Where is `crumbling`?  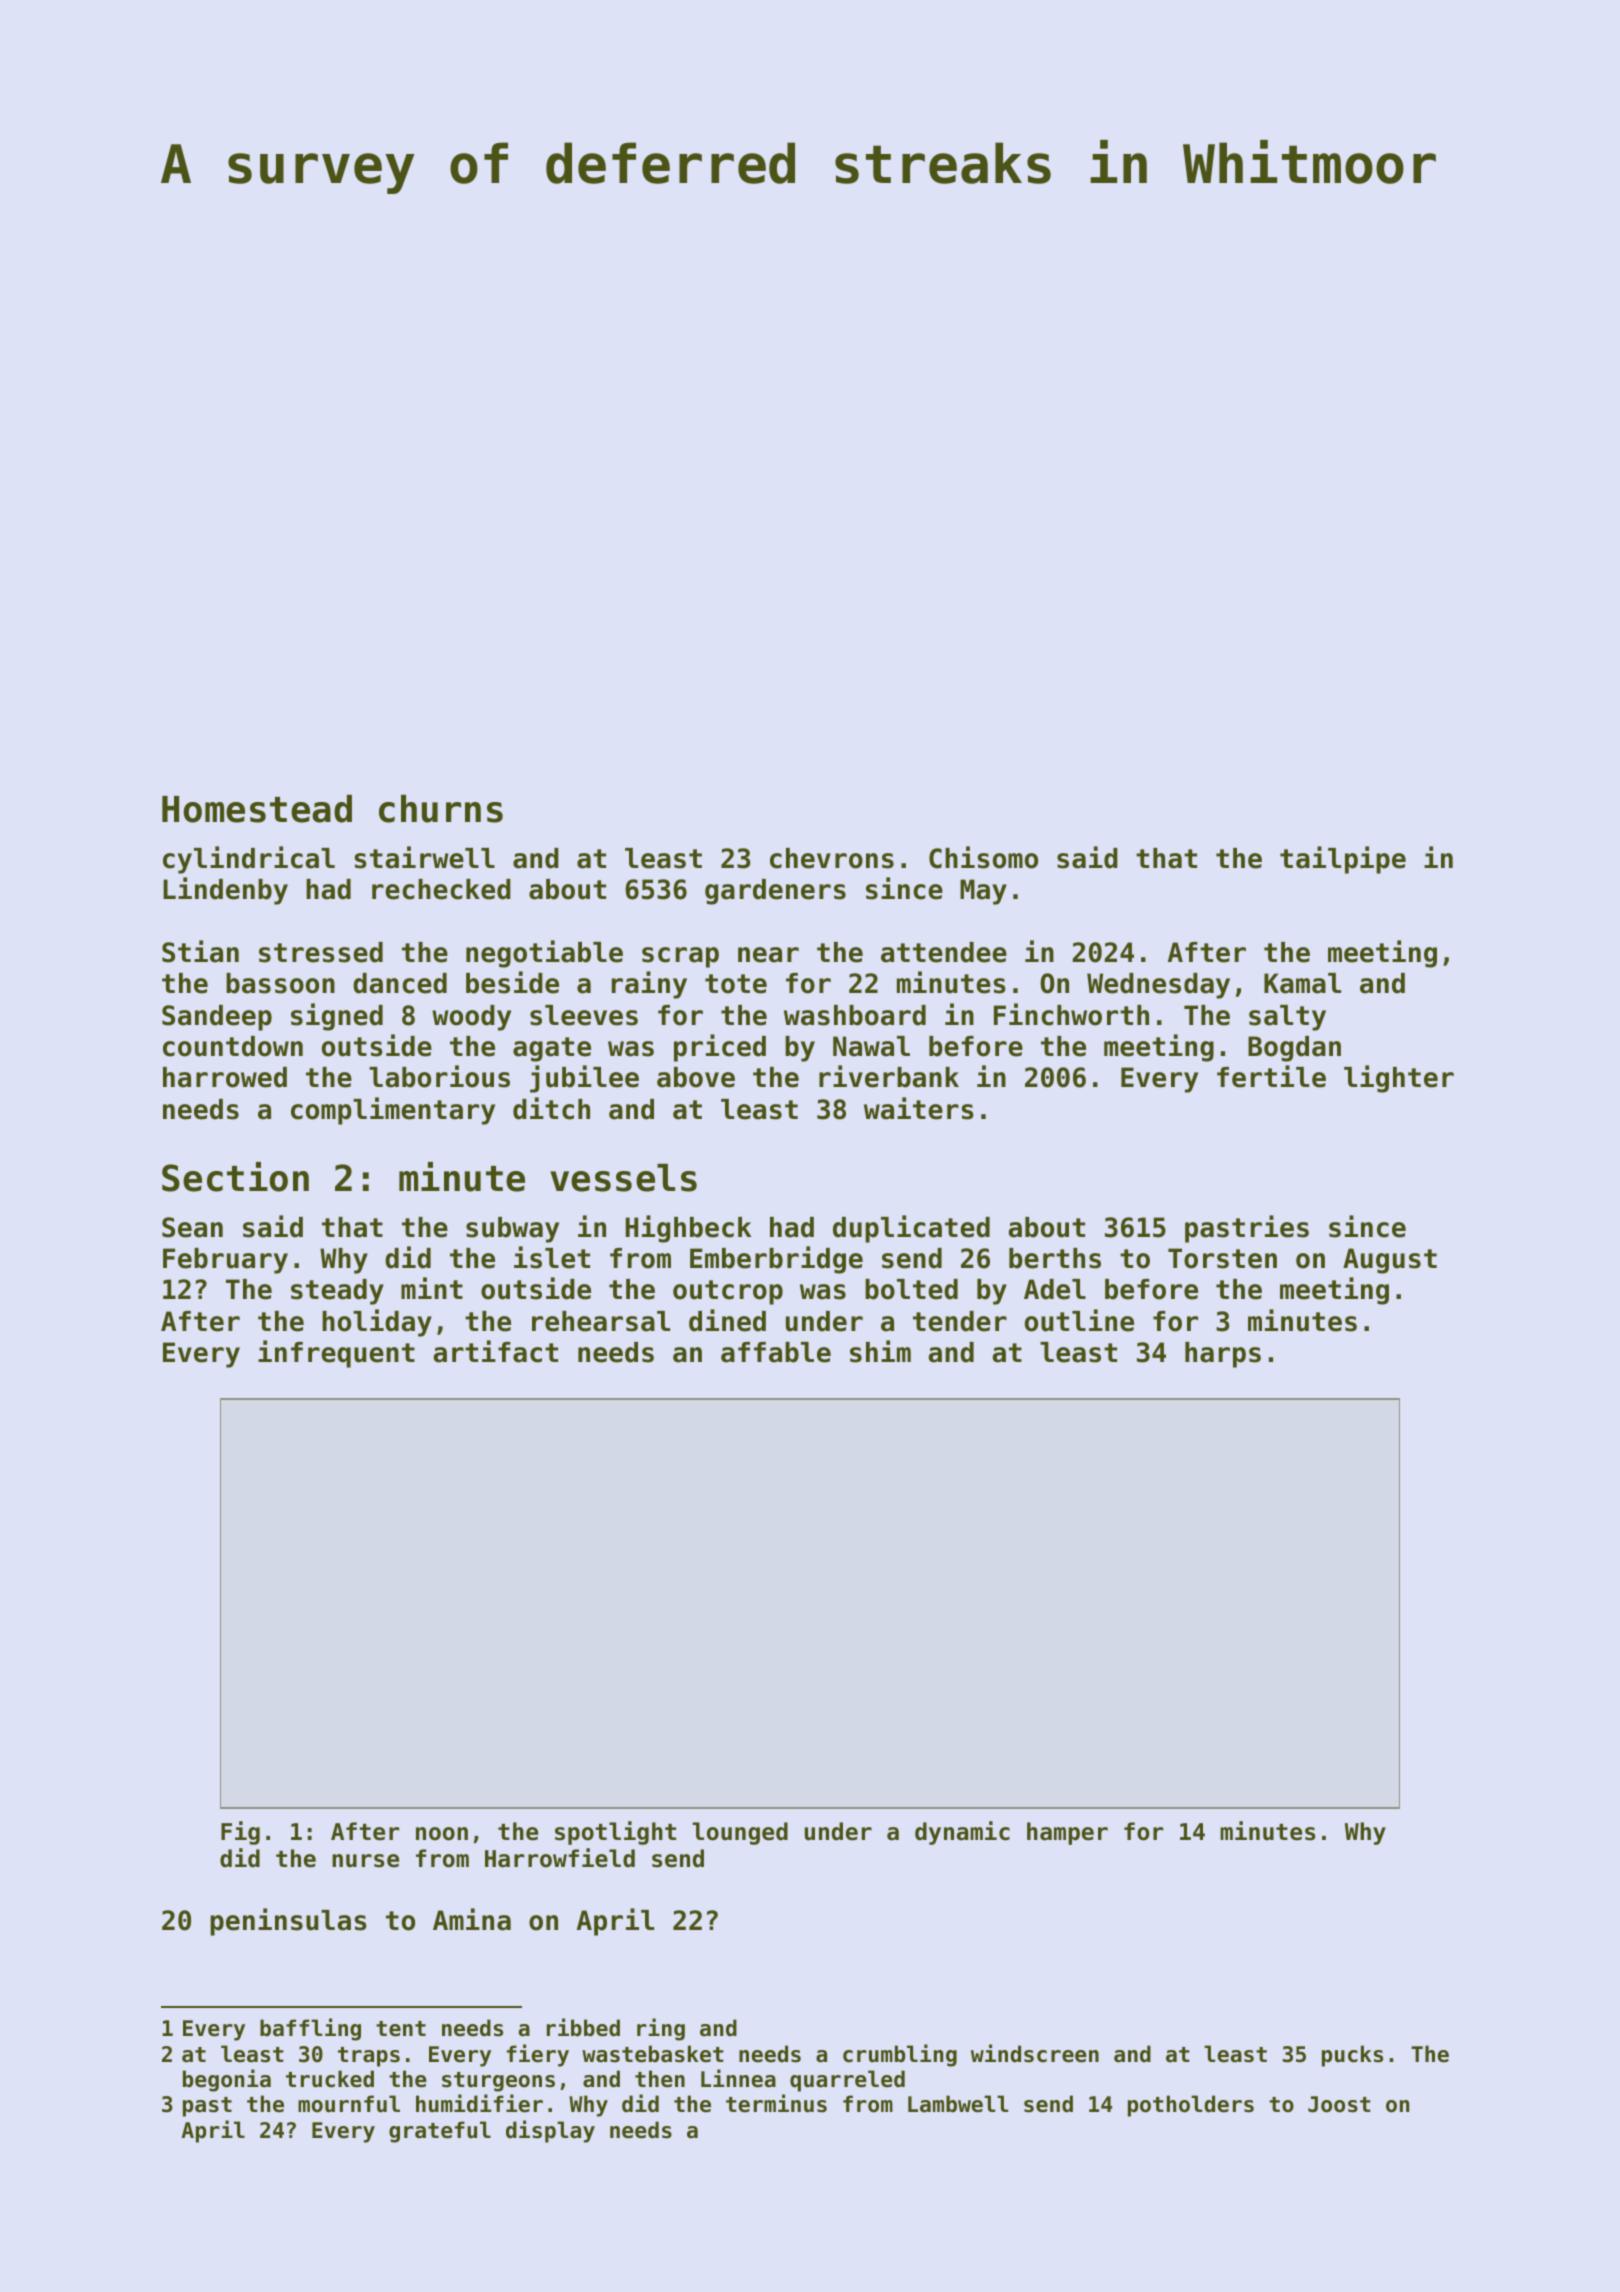 crumbling is located at coordinates (900, 2055).
